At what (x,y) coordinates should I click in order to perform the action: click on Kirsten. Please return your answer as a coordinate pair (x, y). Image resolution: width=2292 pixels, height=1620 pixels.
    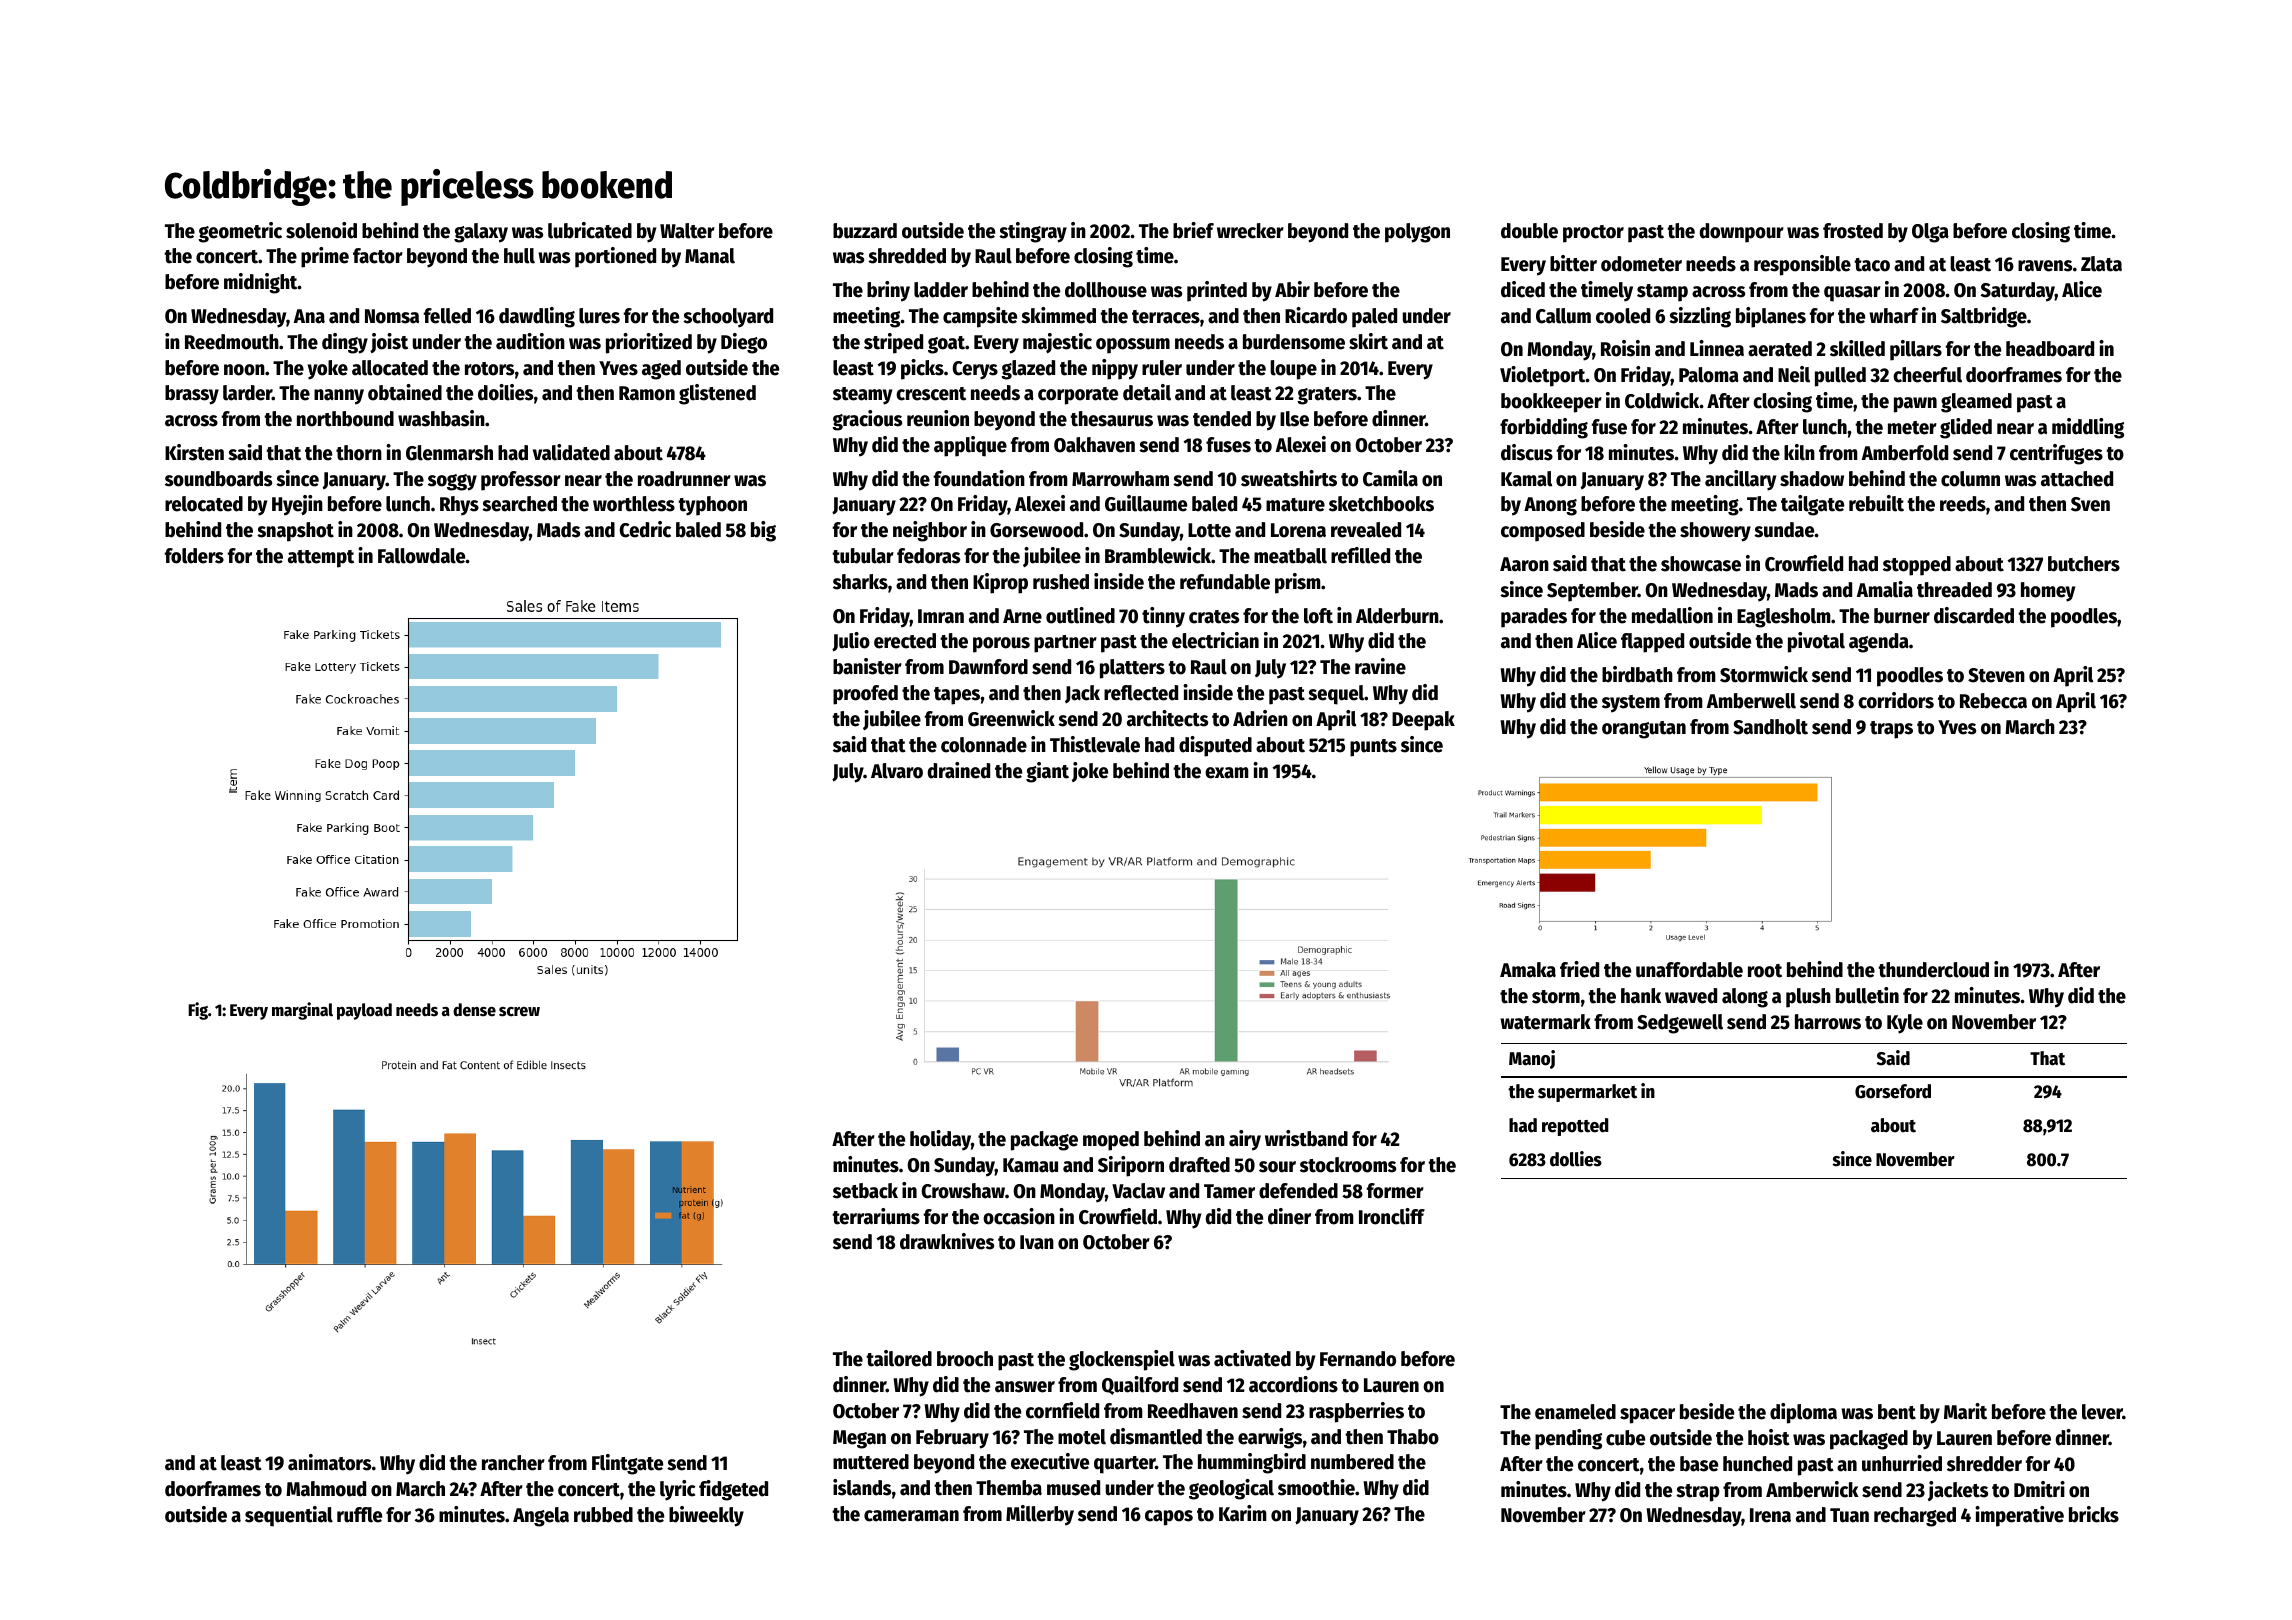
    Looking at the image, I should click on (194, 452).
